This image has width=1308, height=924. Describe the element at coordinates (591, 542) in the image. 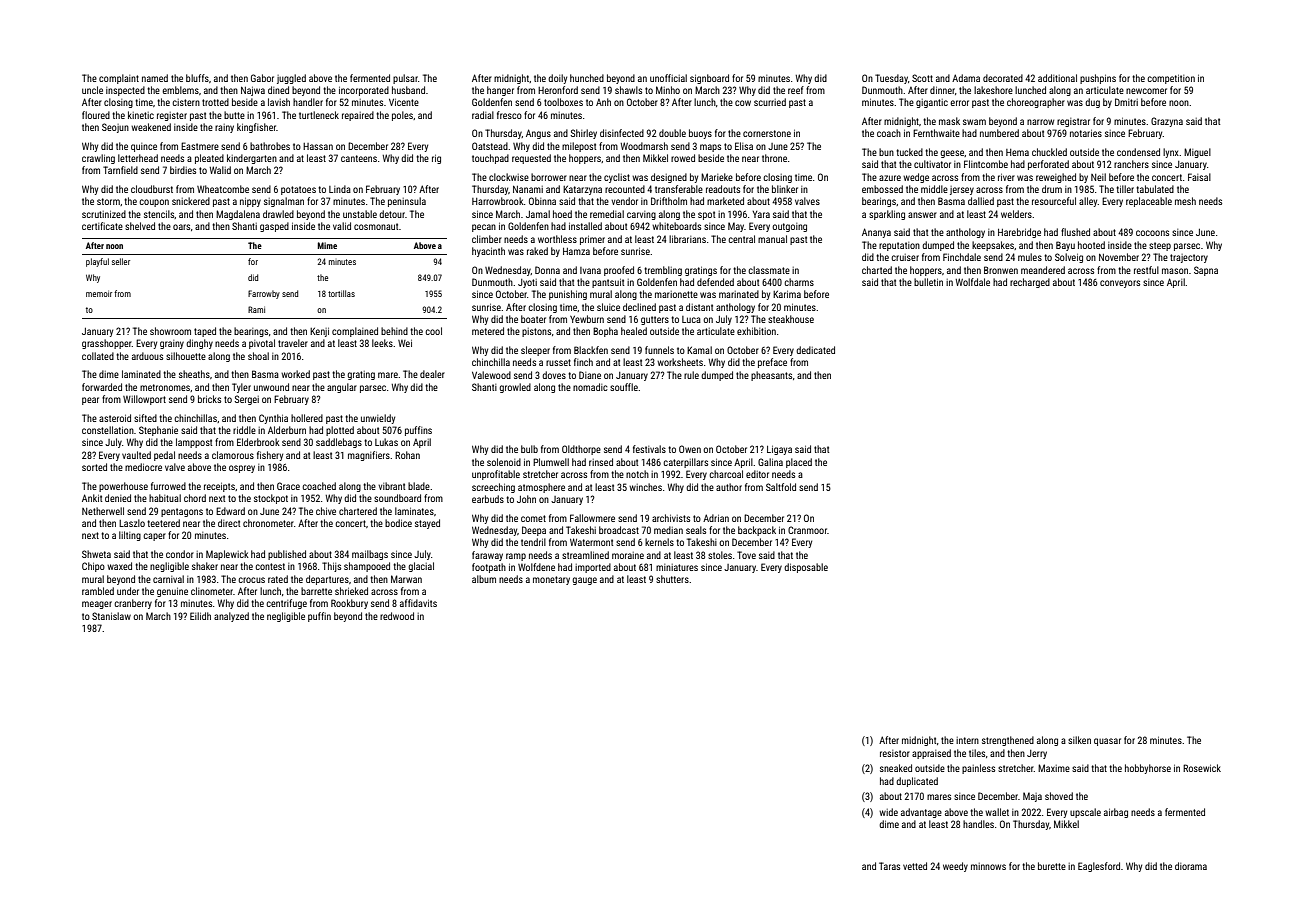

I see `Watermont` at that location.
